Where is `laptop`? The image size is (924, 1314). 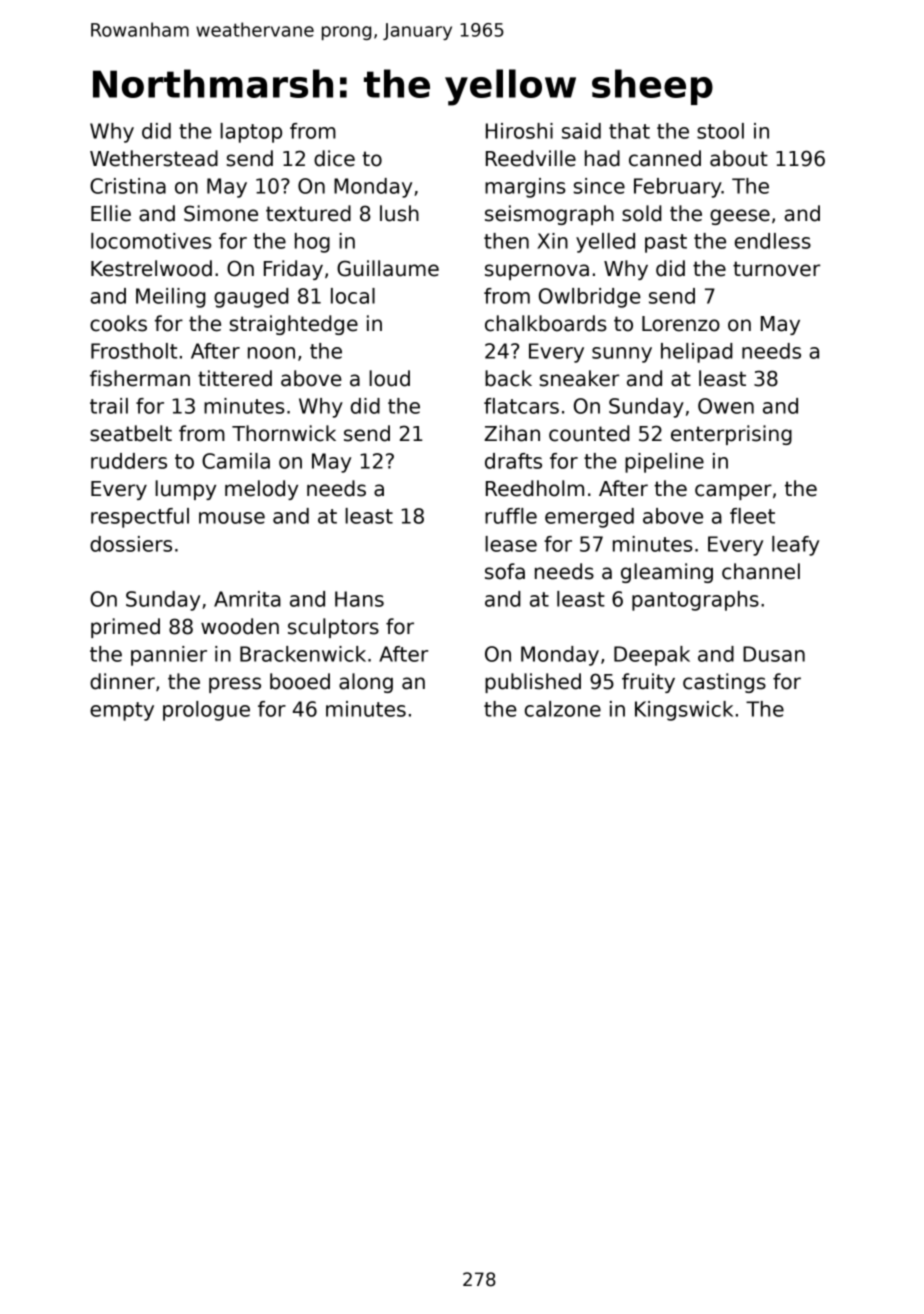 laptop is located at coordinates (251, 133).
